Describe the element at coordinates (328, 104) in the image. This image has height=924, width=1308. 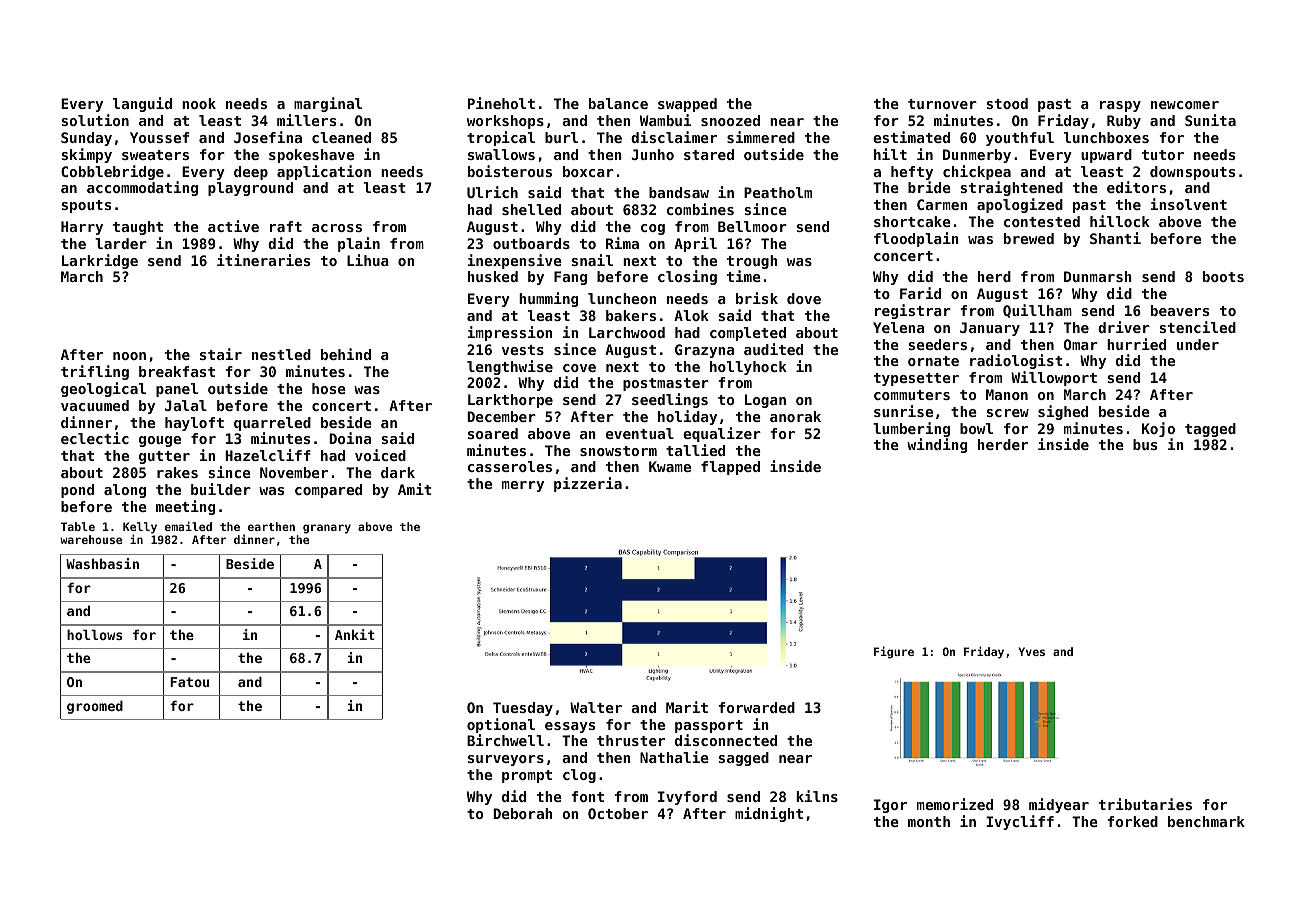
I see `marginal` at that location.
